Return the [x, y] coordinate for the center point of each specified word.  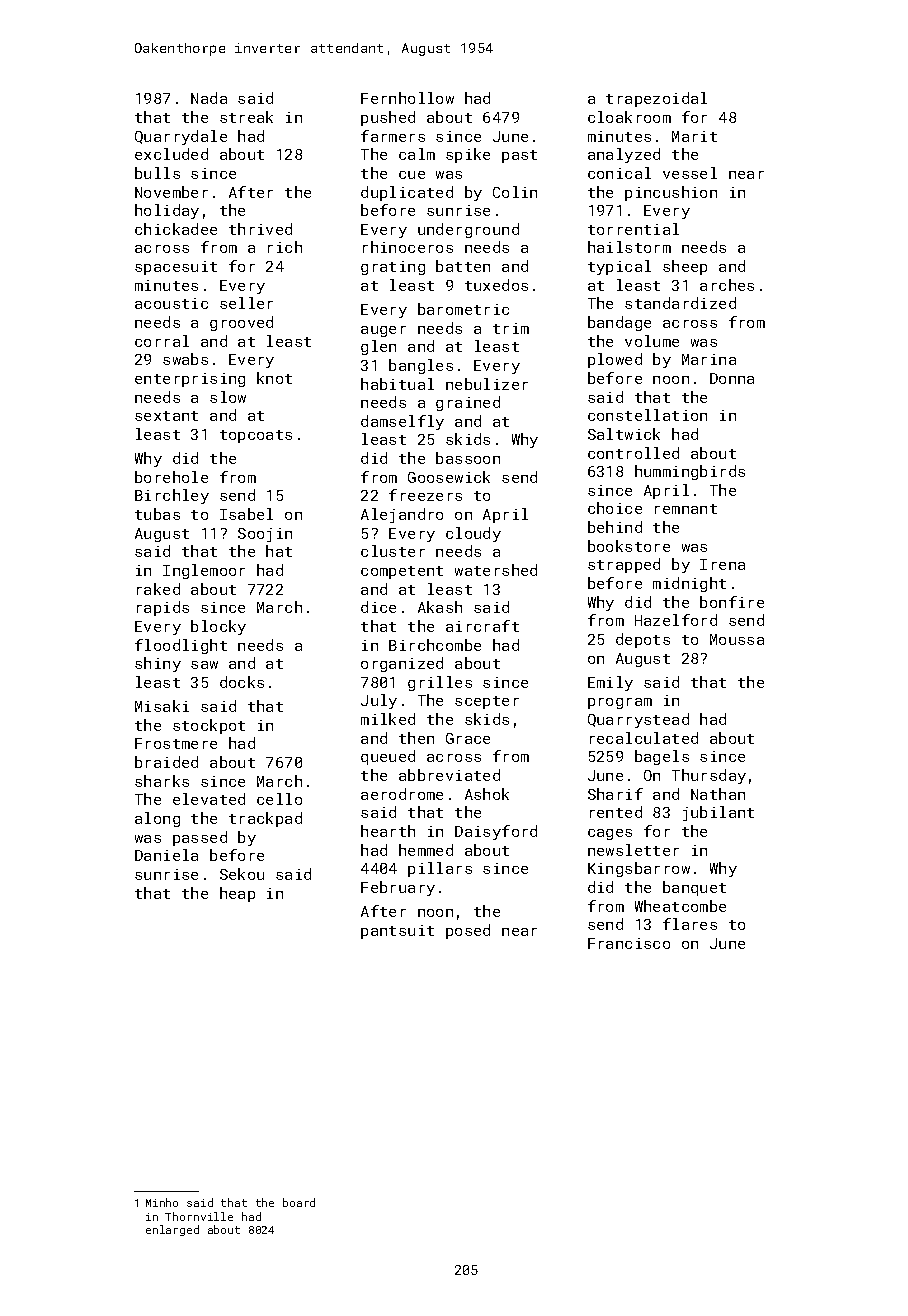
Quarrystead [638, 720]
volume [652, 341]
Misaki [162, 706]
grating [393, 268]
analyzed [624, 155]
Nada [209, 98]
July [379, 701]
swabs [185, 359]
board [299, 1202]
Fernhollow [407, 98]
